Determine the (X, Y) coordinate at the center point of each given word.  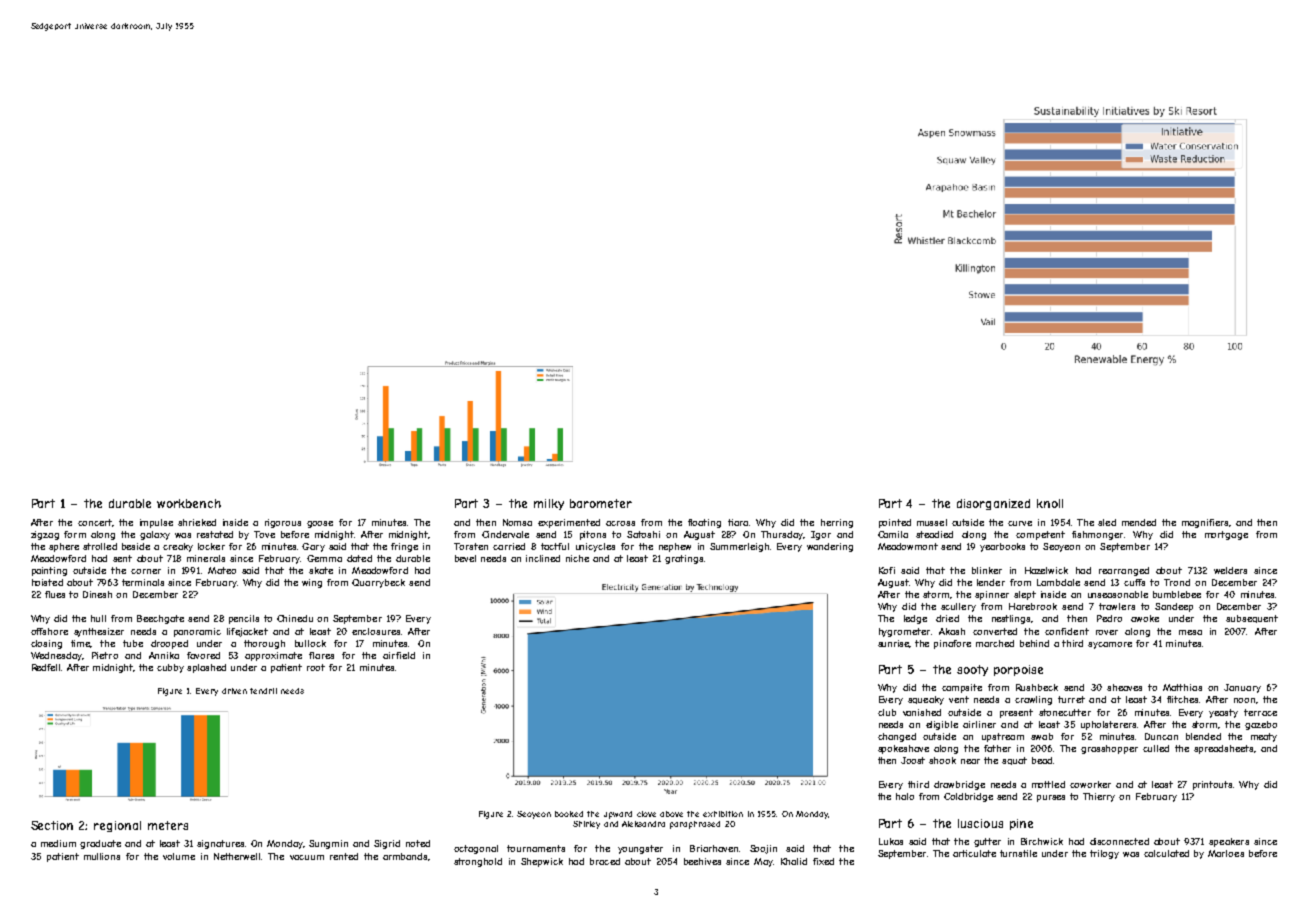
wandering (830, 547)
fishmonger (1097, 535)
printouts (1212, 785)
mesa (1190, 632)
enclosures (376, 631)
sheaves (1124, 687)
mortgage (1226, 535)
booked (569, 814)
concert (95, 522)
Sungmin (328, 844)
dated (359, 558)
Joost (913, 760)
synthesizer (99, 632)
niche (577, 558)
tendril (263, 691)
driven (234, 691)
